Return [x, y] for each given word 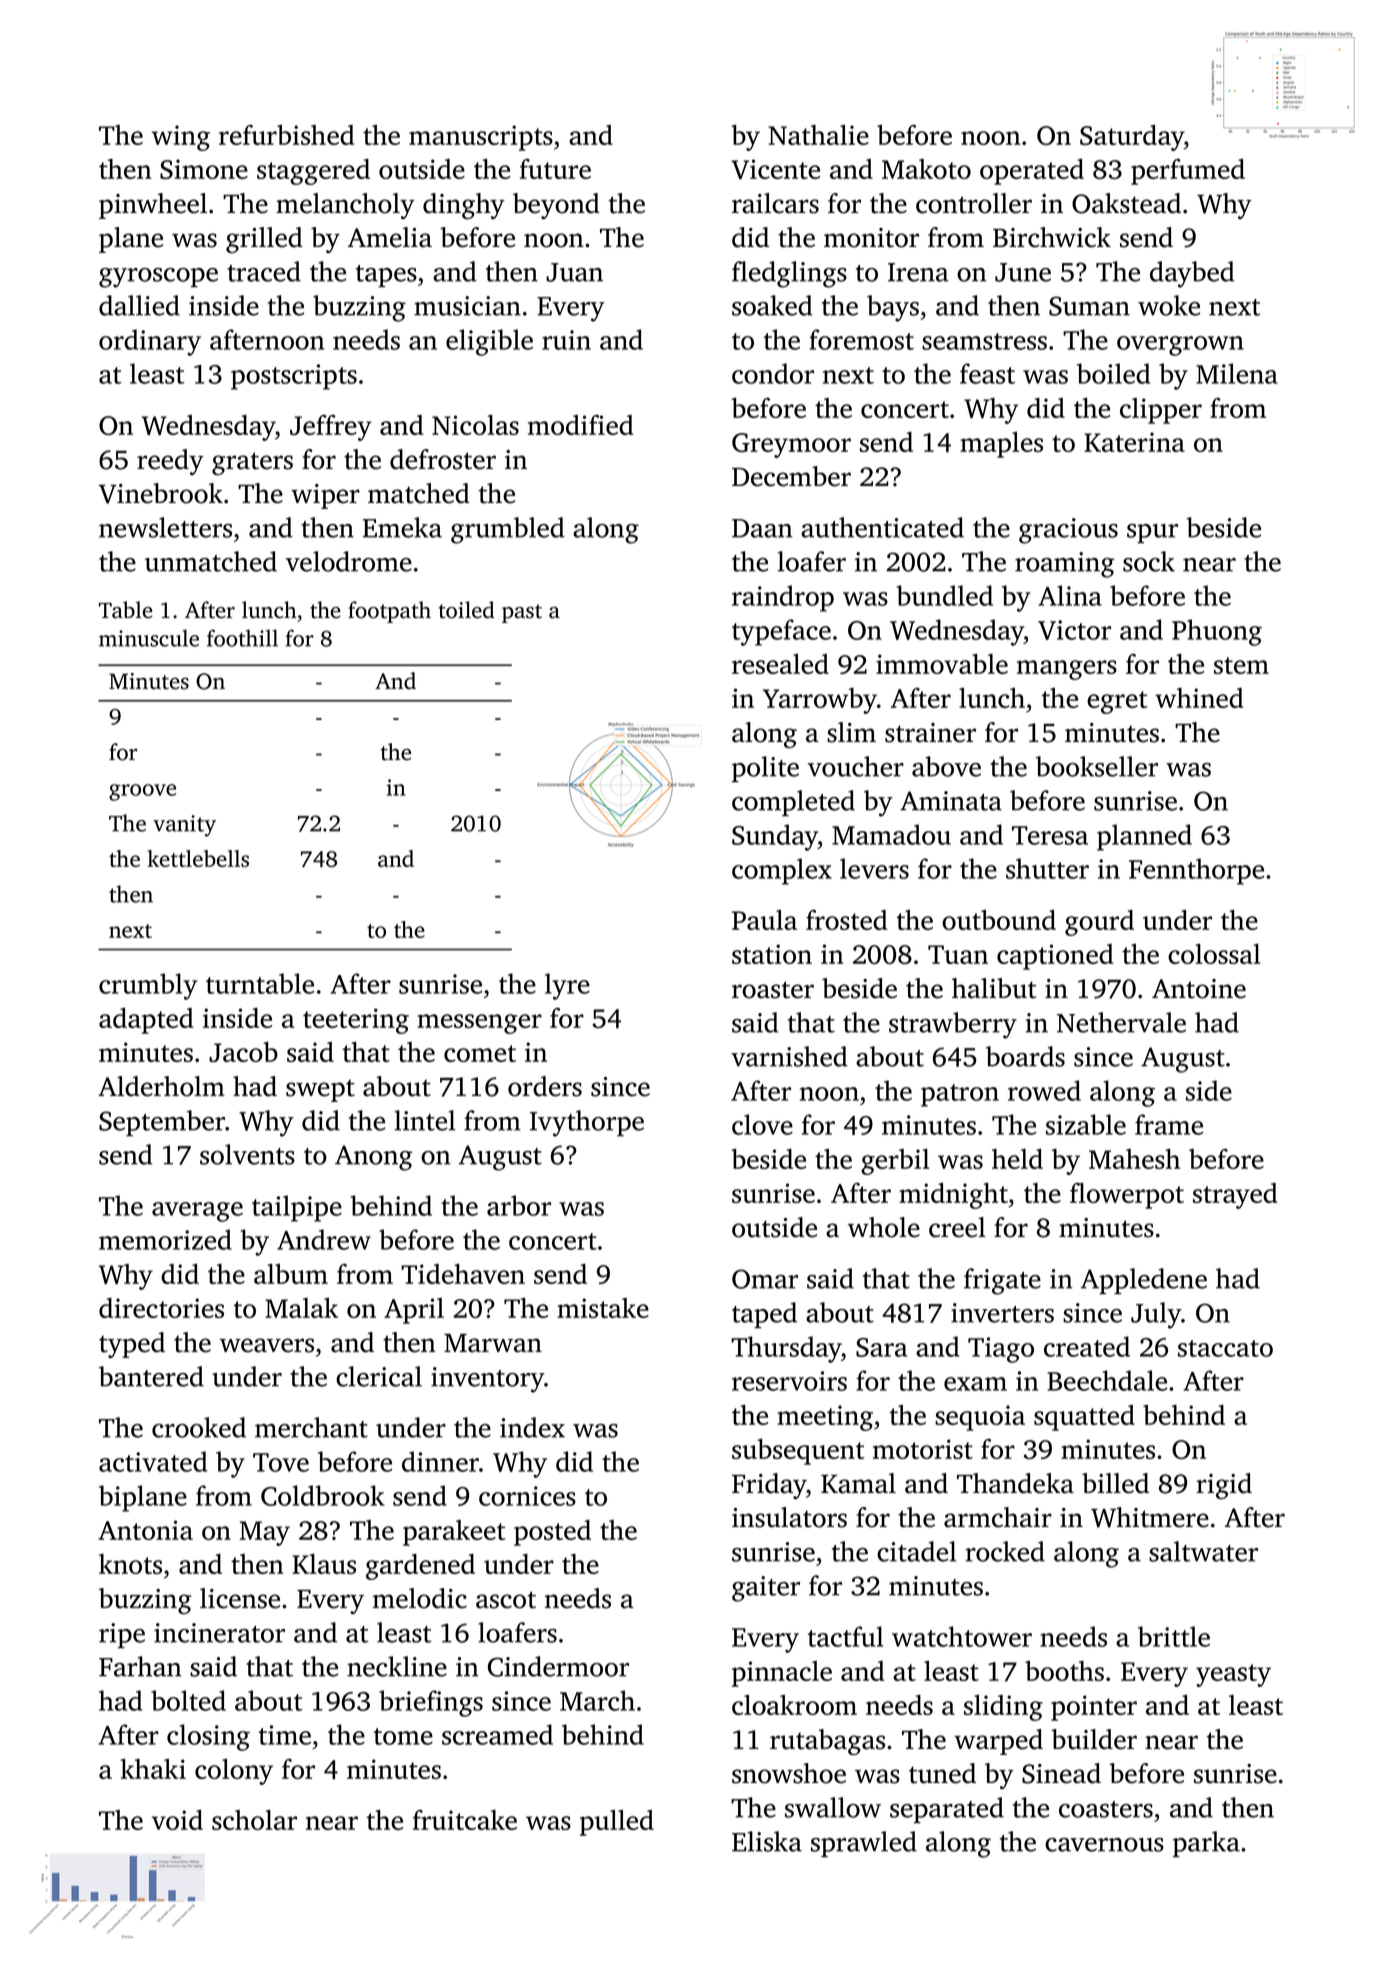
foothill [242, 638]
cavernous [1104, 1845]
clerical [379, 1376]
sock [1149, 561]
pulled [617, 1823]
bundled [945, 595]
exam [975, 1384]
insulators [789, 1517]
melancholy [345, 206]
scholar [254, 1820]
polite [765, 769]
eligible [489, 342]
